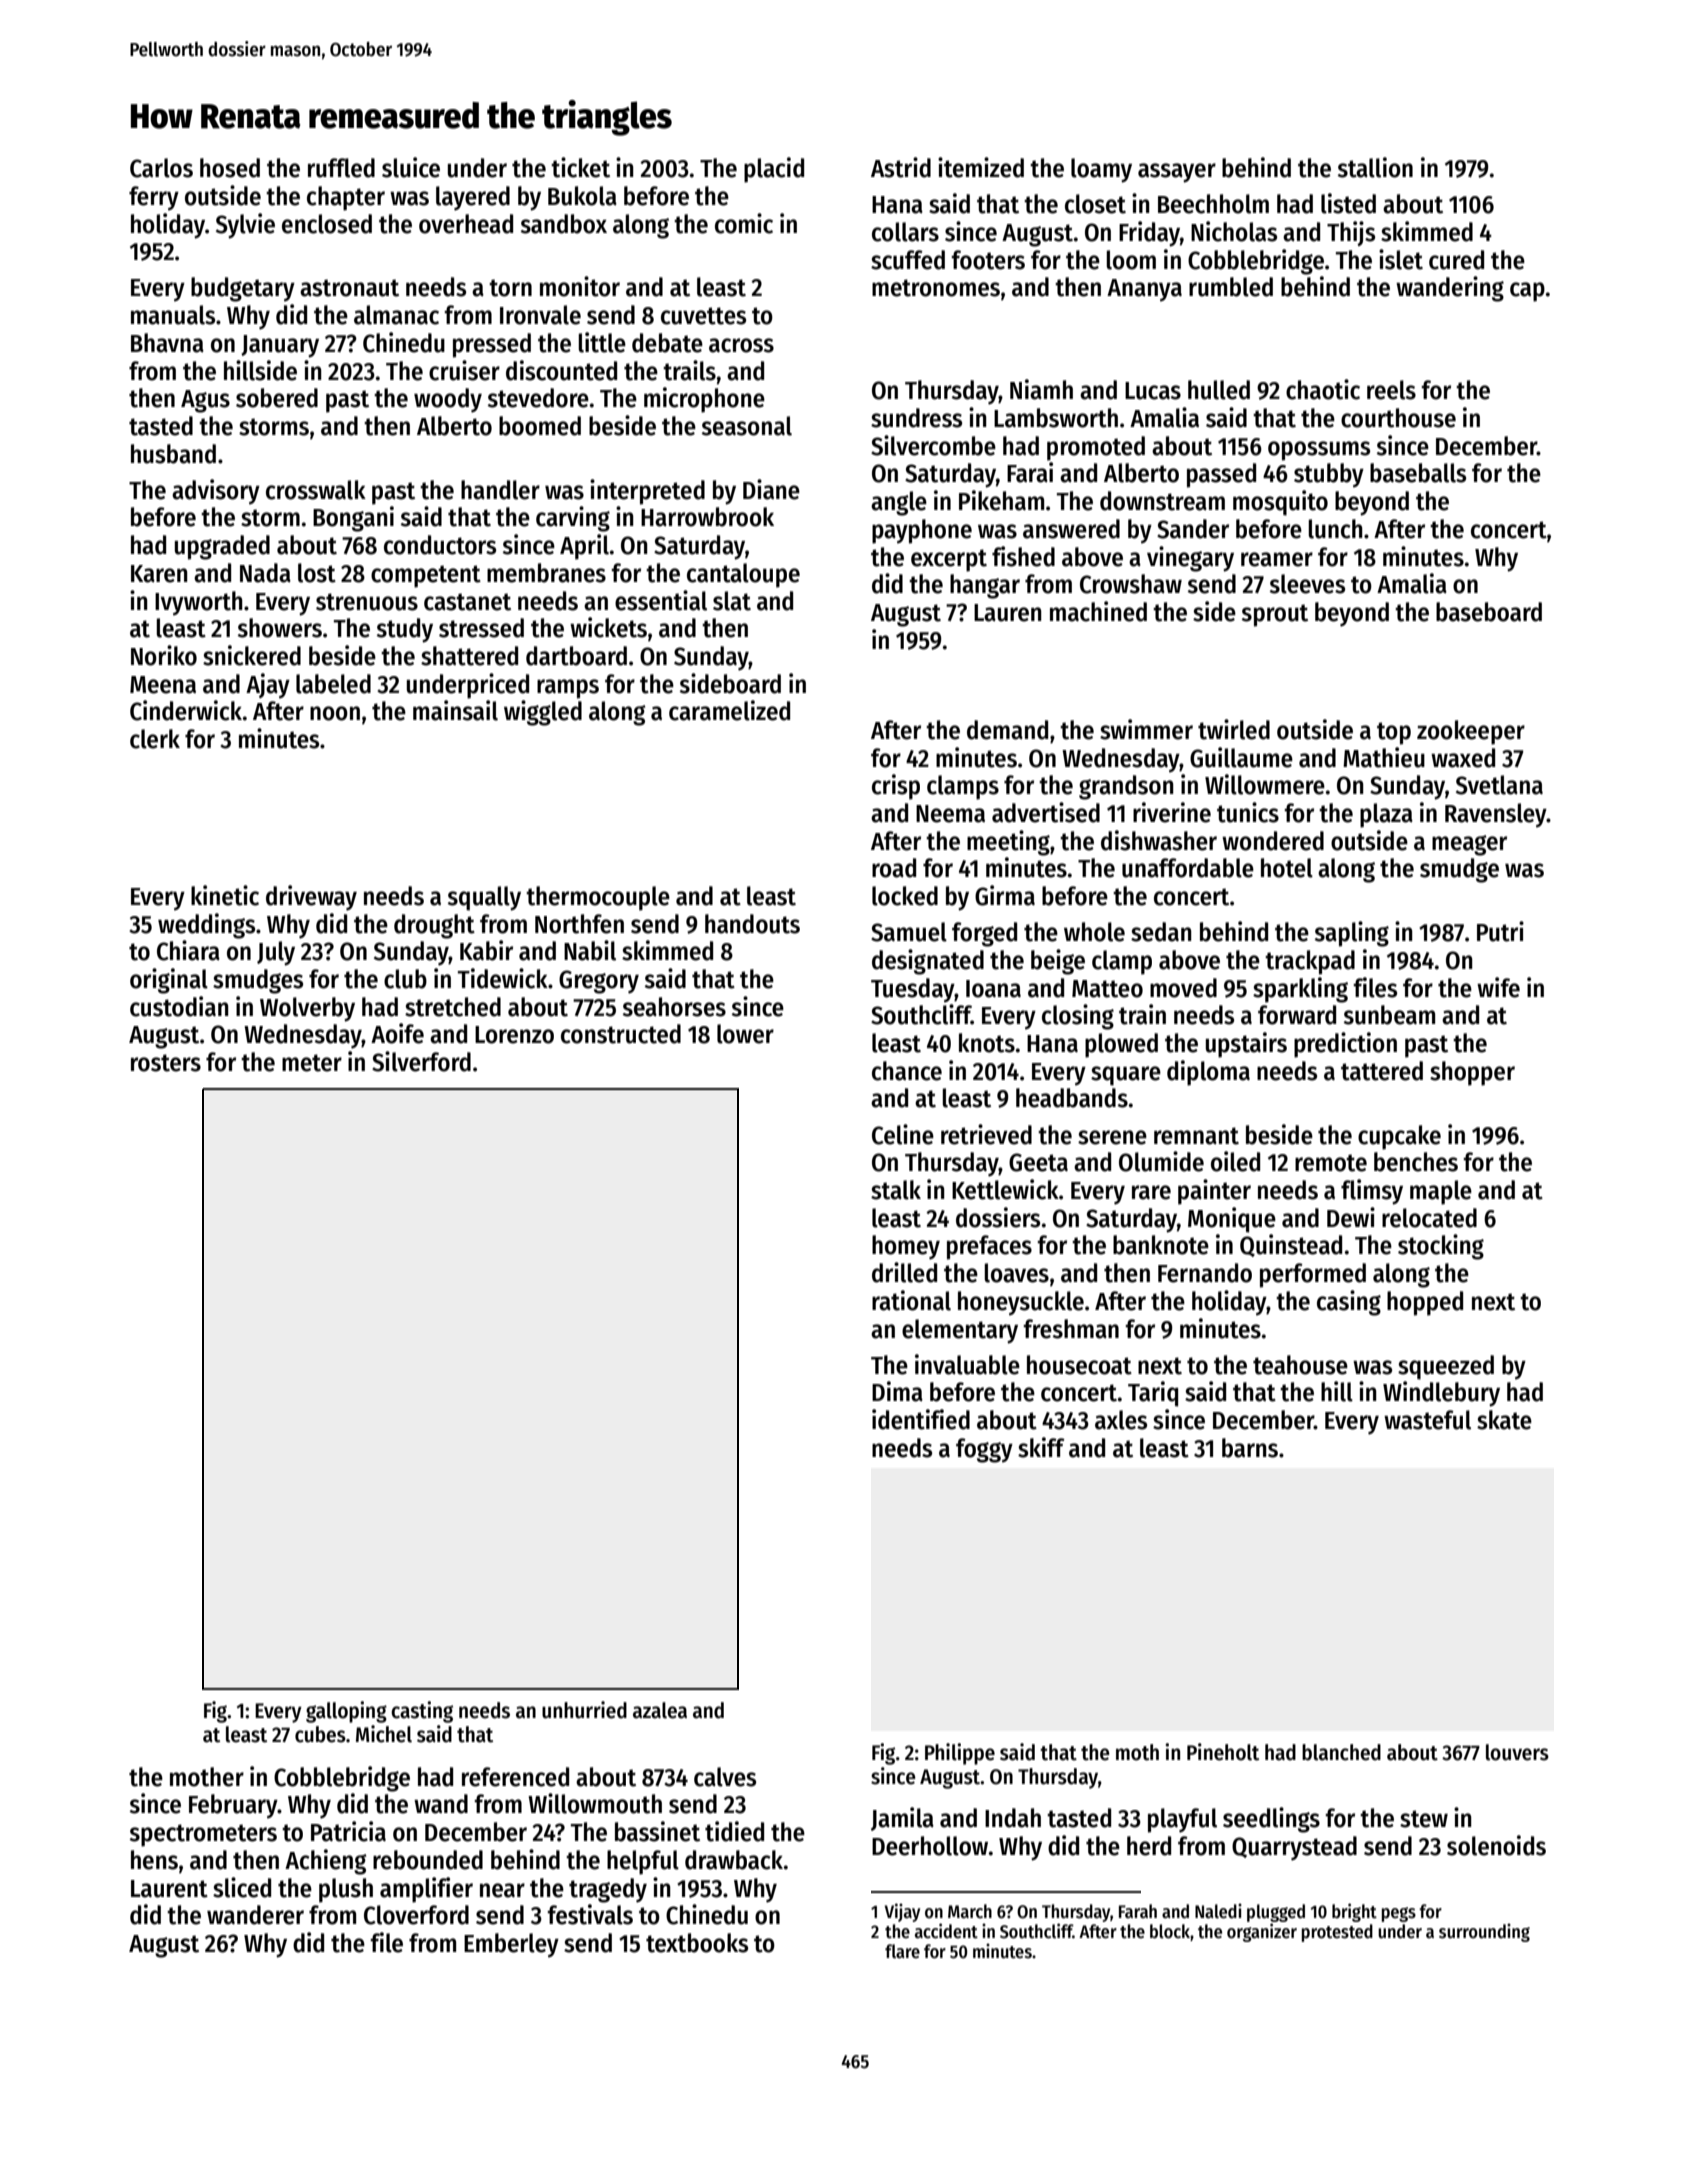 This image has width=1683, height=2178. I want to click on chance, so click(907, 1071).
